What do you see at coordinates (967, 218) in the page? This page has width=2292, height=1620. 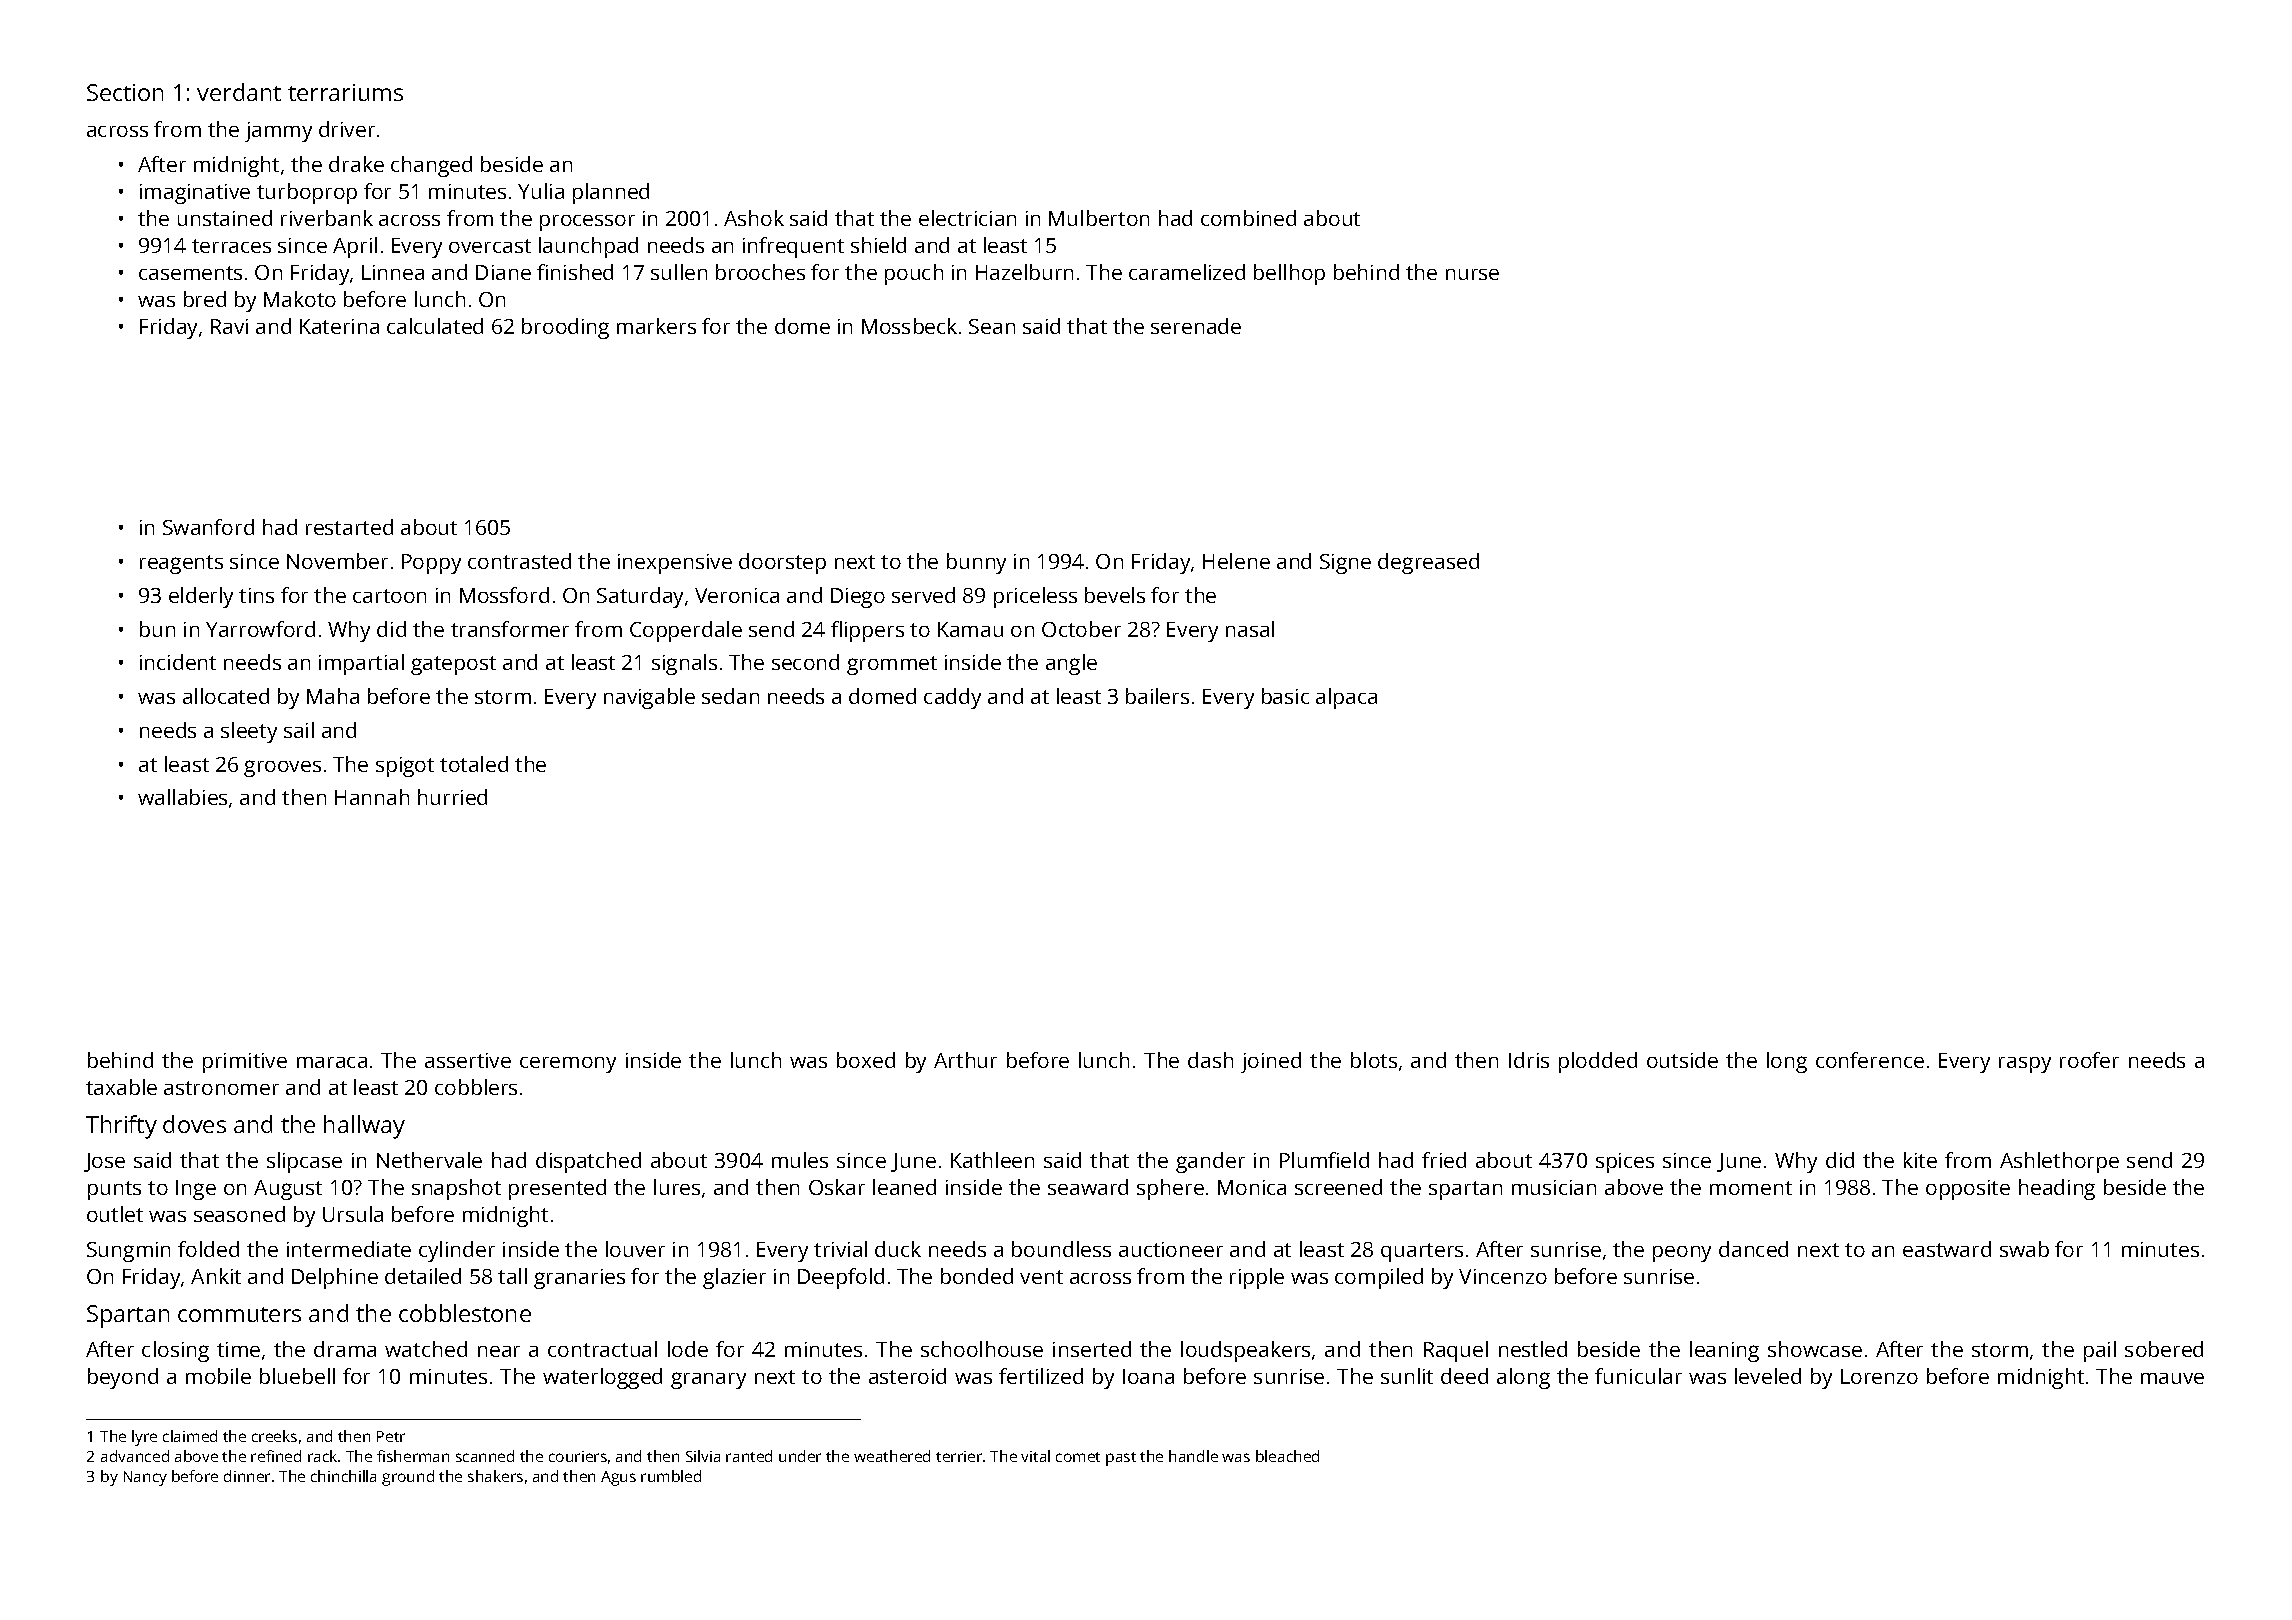 I see `electrician` at bounding box center [967, 218].
